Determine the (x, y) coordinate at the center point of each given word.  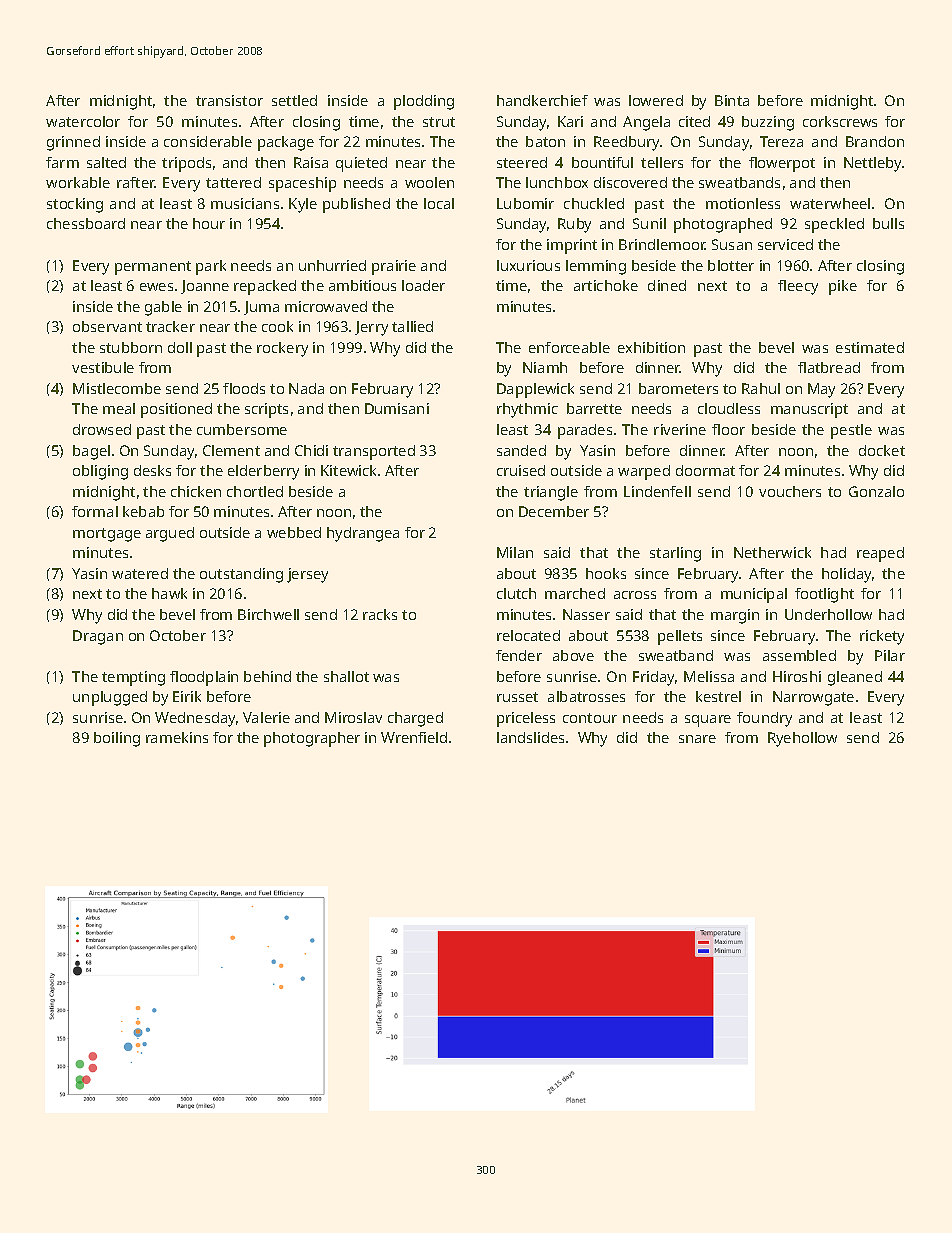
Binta (732, 100)
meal (119, 408)
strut (439, 122)
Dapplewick (535, 390)
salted (106, 162)
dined (667, 285)
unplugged (110, 698)
